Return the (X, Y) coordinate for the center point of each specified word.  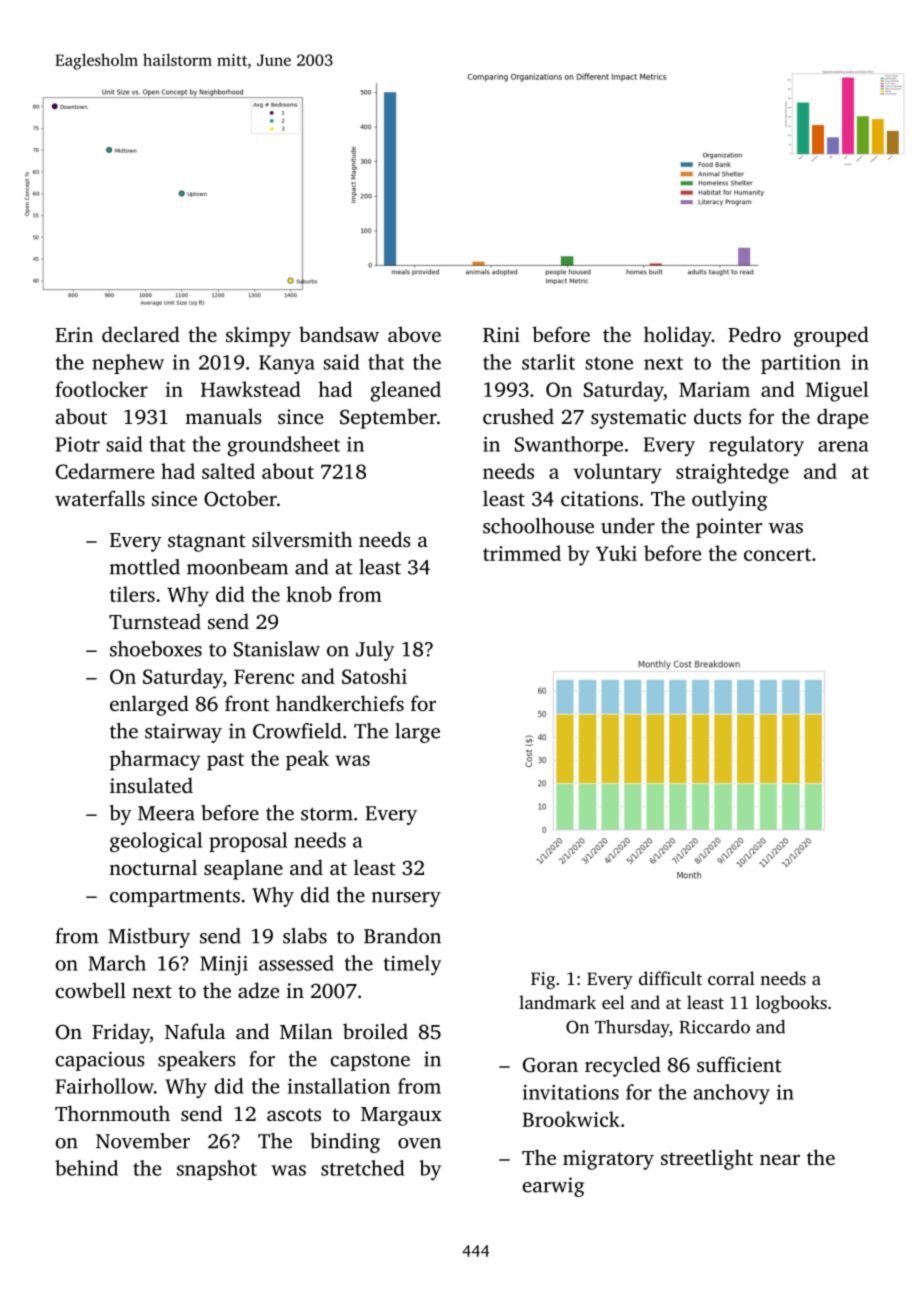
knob (309, 594)
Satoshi (374, 676)
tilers (132, 594)
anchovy (732, 1094)
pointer (729, 528)
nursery (406, 899)
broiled (375, 1031)
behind (86, 1168)
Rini (501, 335)
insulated (151, 785)
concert (777, 554)
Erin (74, 334)
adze (258, 990)
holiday (678, 336)
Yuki (616, 553)
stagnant (207, 543)
